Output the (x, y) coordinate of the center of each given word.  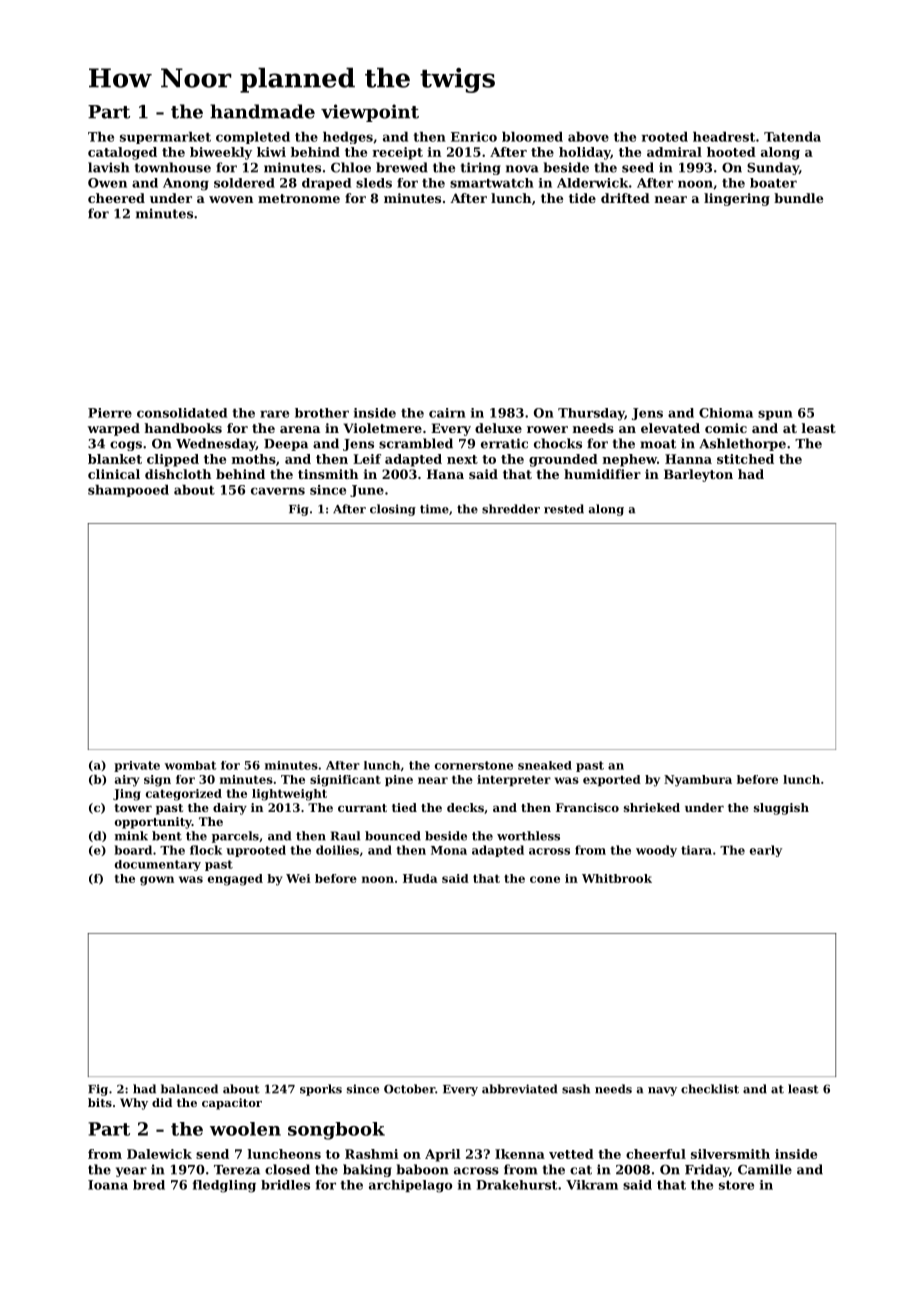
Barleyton (698, 475)
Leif (367, 459)
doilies (337, 850)
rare (274, 414)
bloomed (532, 137)
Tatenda (792, 137)
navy (662, 1091)
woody (656, 851)
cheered (116, 198)
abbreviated (519, 1089)
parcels (235, 837)
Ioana (108, 1185)
